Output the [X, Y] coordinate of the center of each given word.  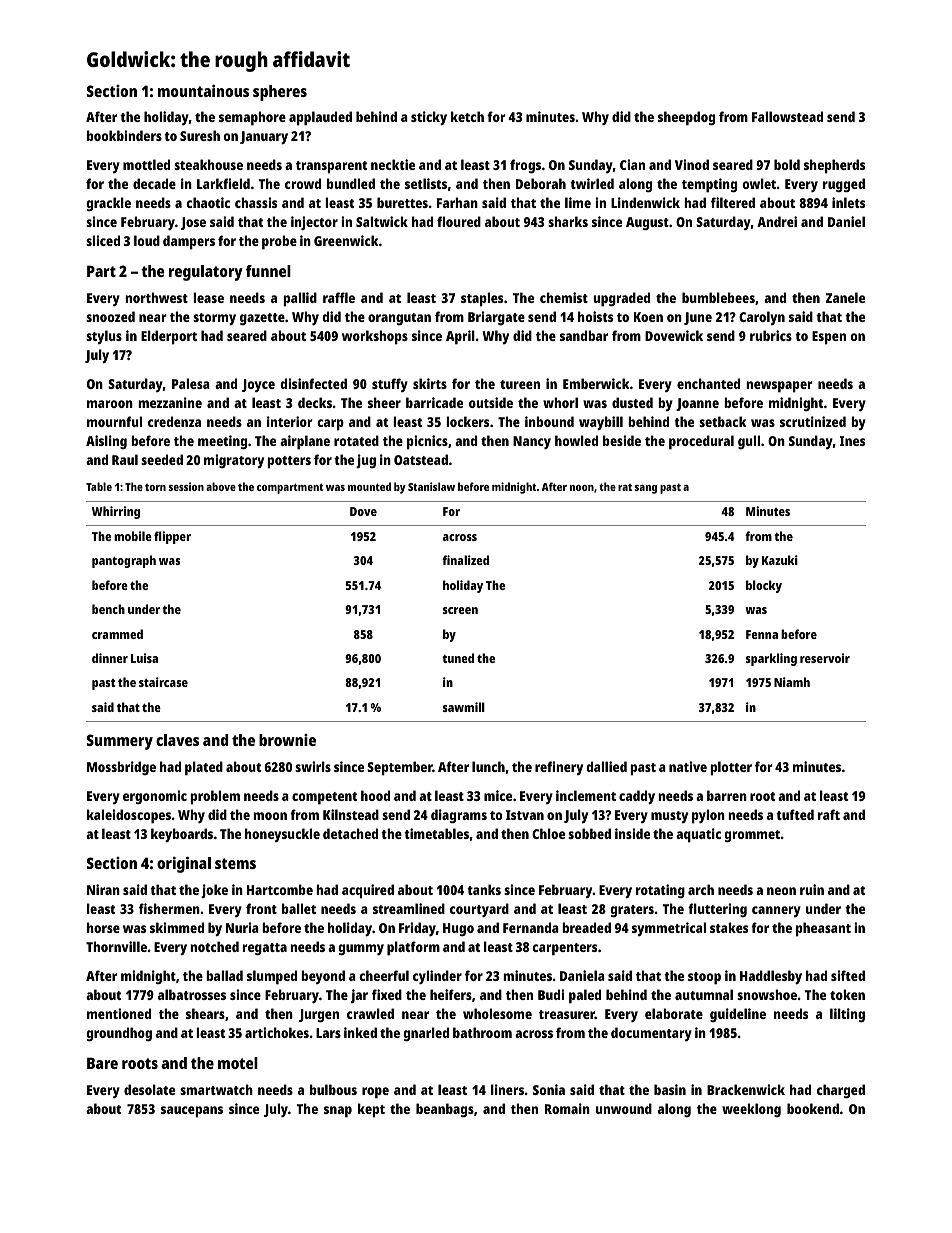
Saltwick [382, 221]
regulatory [206, 273]
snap [338, 1112]
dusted [632, 402]
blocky [764, 586]
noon [582, 488]
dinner [110, 658]
